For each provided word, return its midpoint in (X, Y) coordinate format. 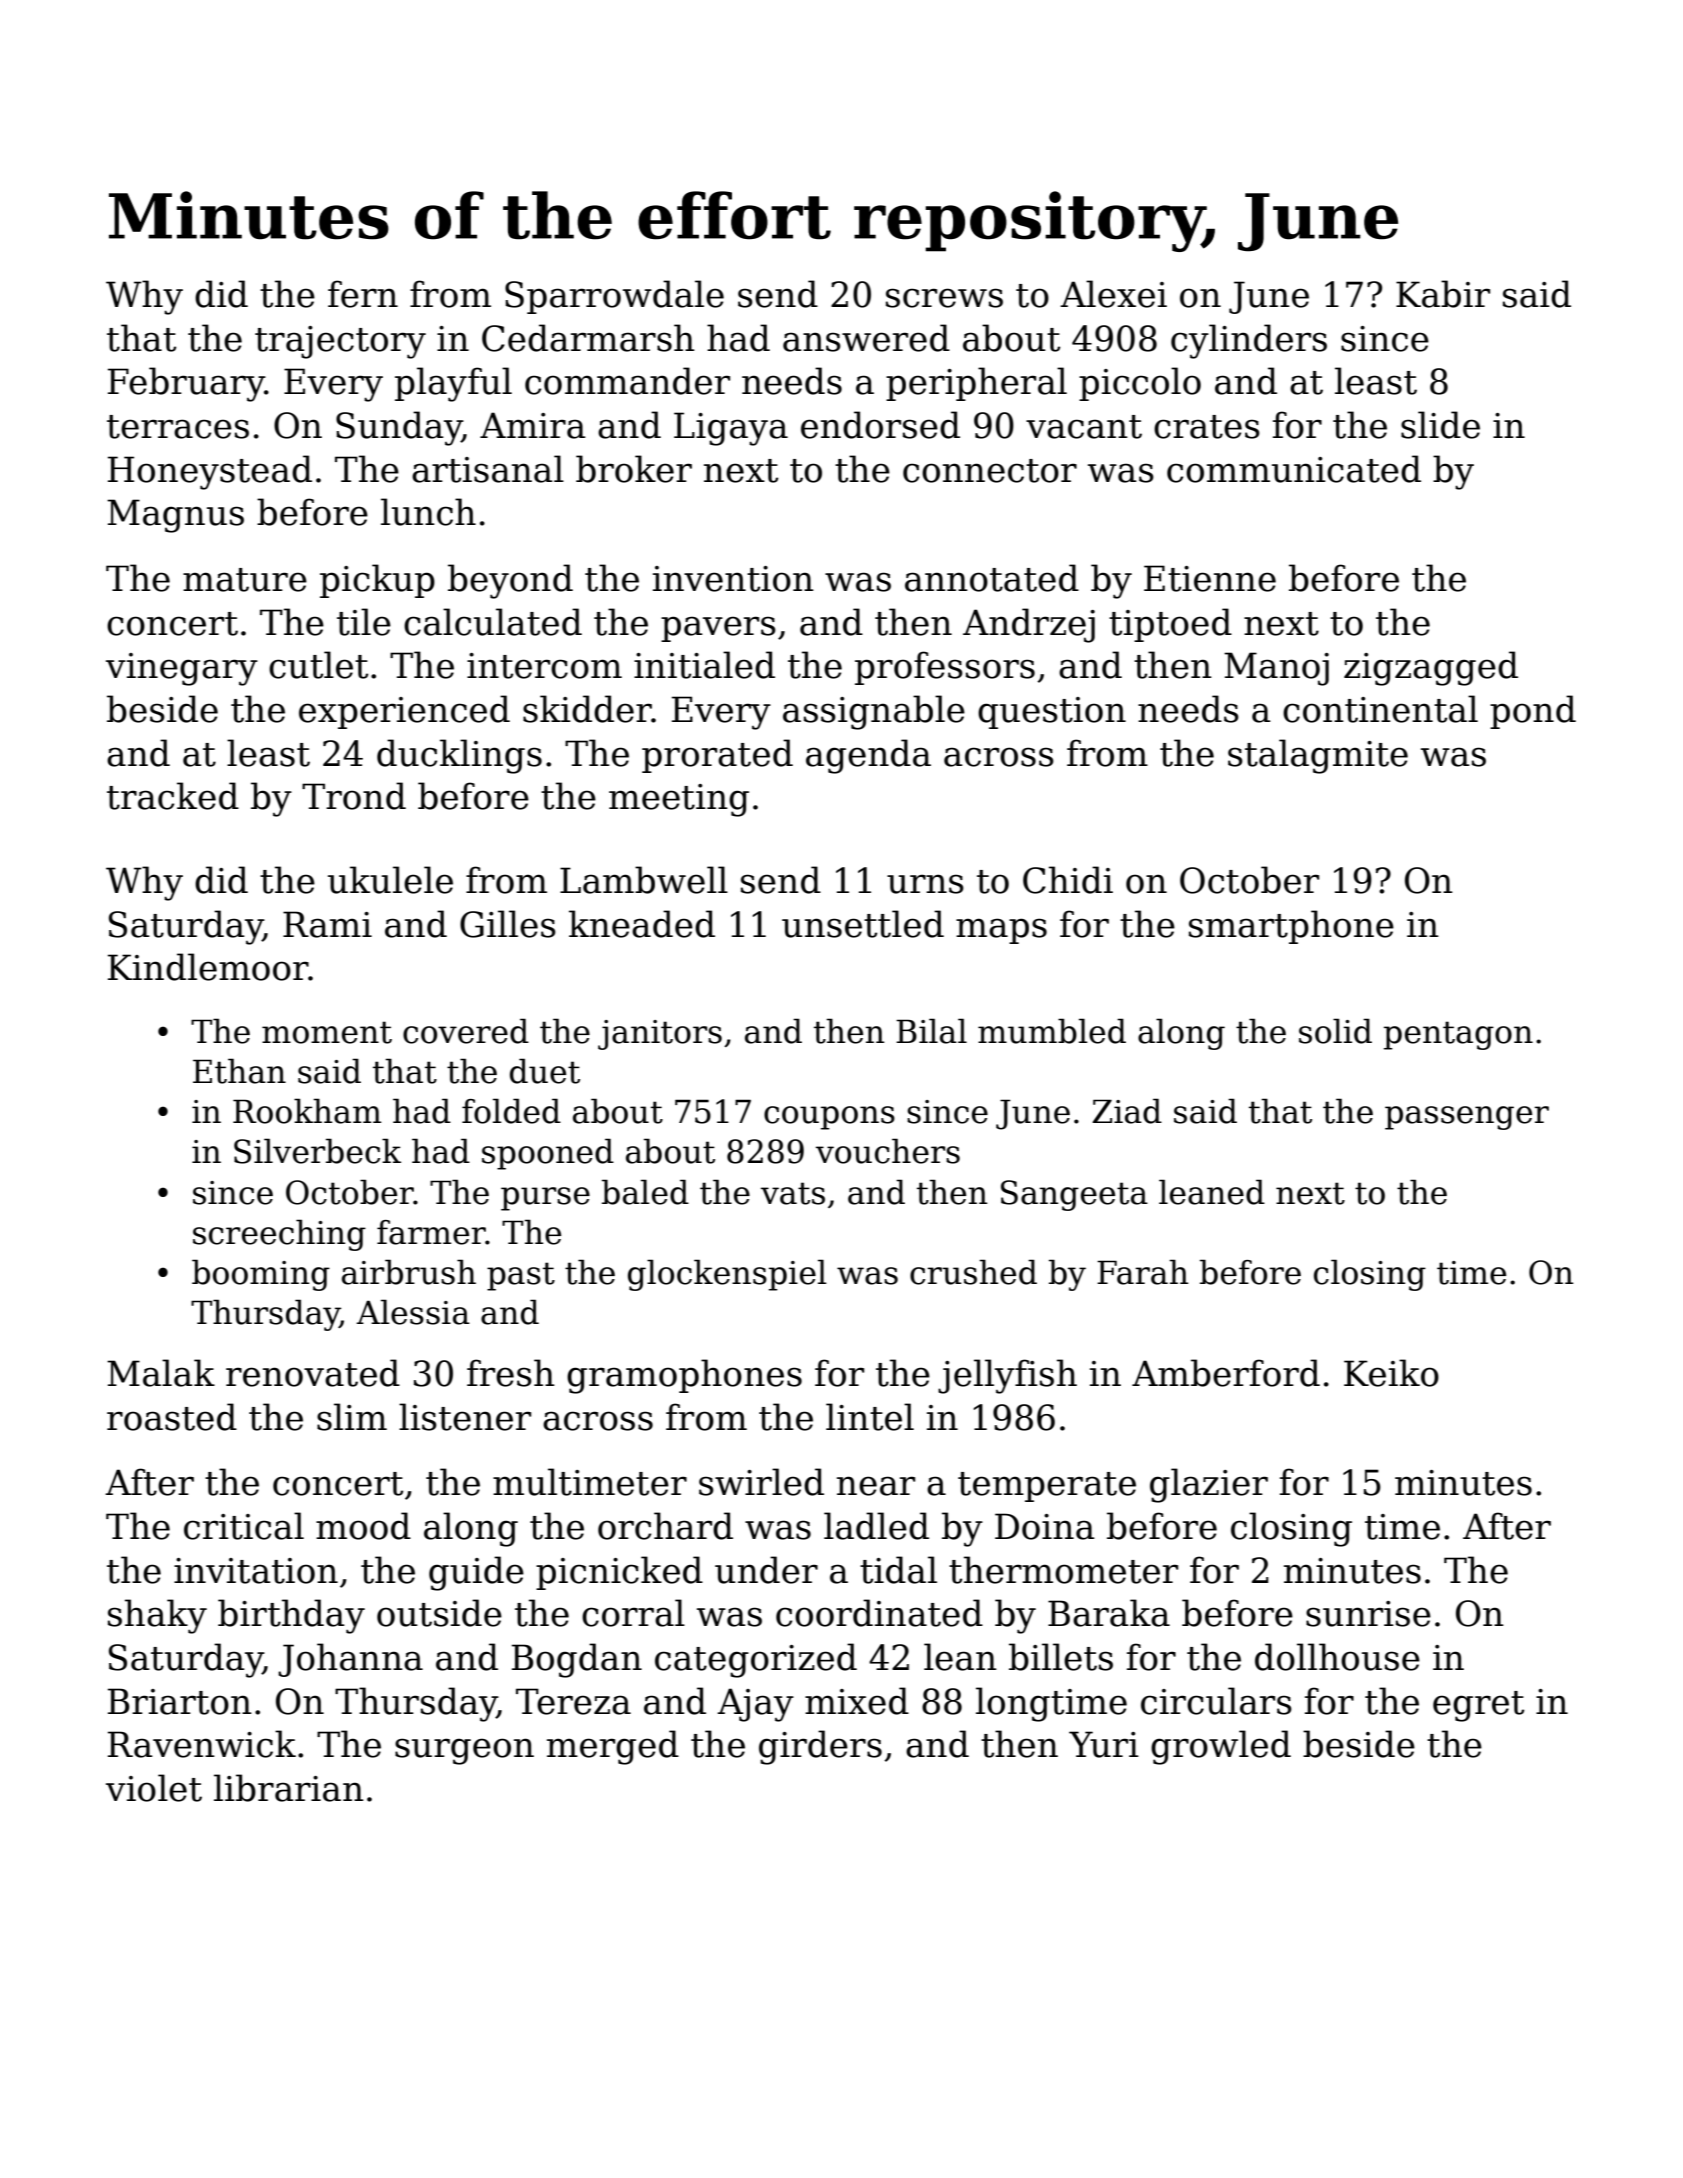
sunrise (1368, 1614)
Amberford (1226, 1373)
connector (990, 471)
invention (733, 579)
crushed (973, 1272)
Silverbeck (317, 1151)
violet (154, 1788)
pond (1533, 712)
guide (476, 1573)
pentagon (1458, 1035)
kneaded (642, 924)
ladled (876, 1526)
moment (327, 1032)
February (186, 384)
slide (1440, 425)
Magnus (175, 516)
